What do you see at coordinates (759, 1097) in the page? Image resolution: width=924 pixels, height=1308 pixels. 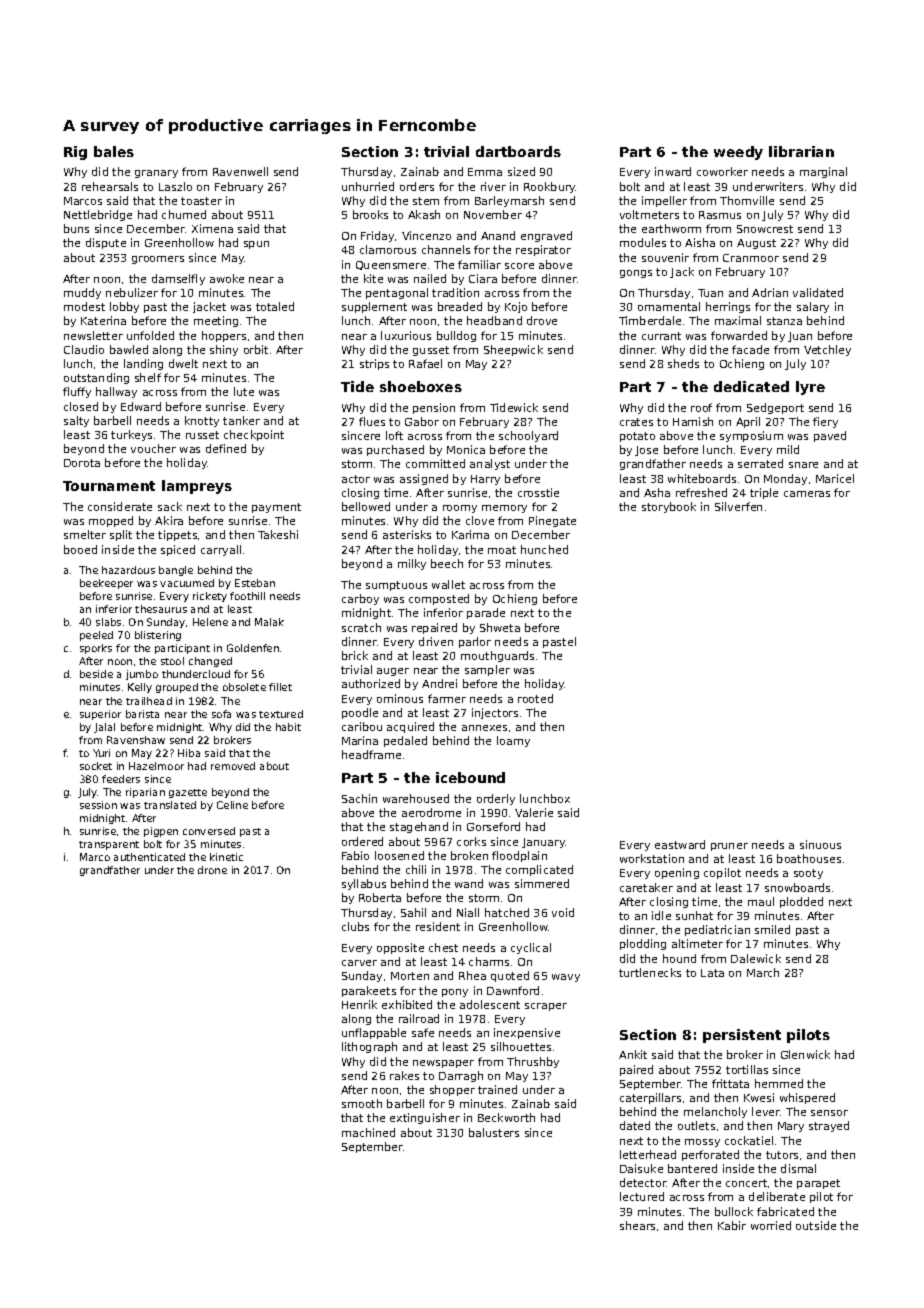 I see `Kwesi` at bounding box center [759, 1097].
